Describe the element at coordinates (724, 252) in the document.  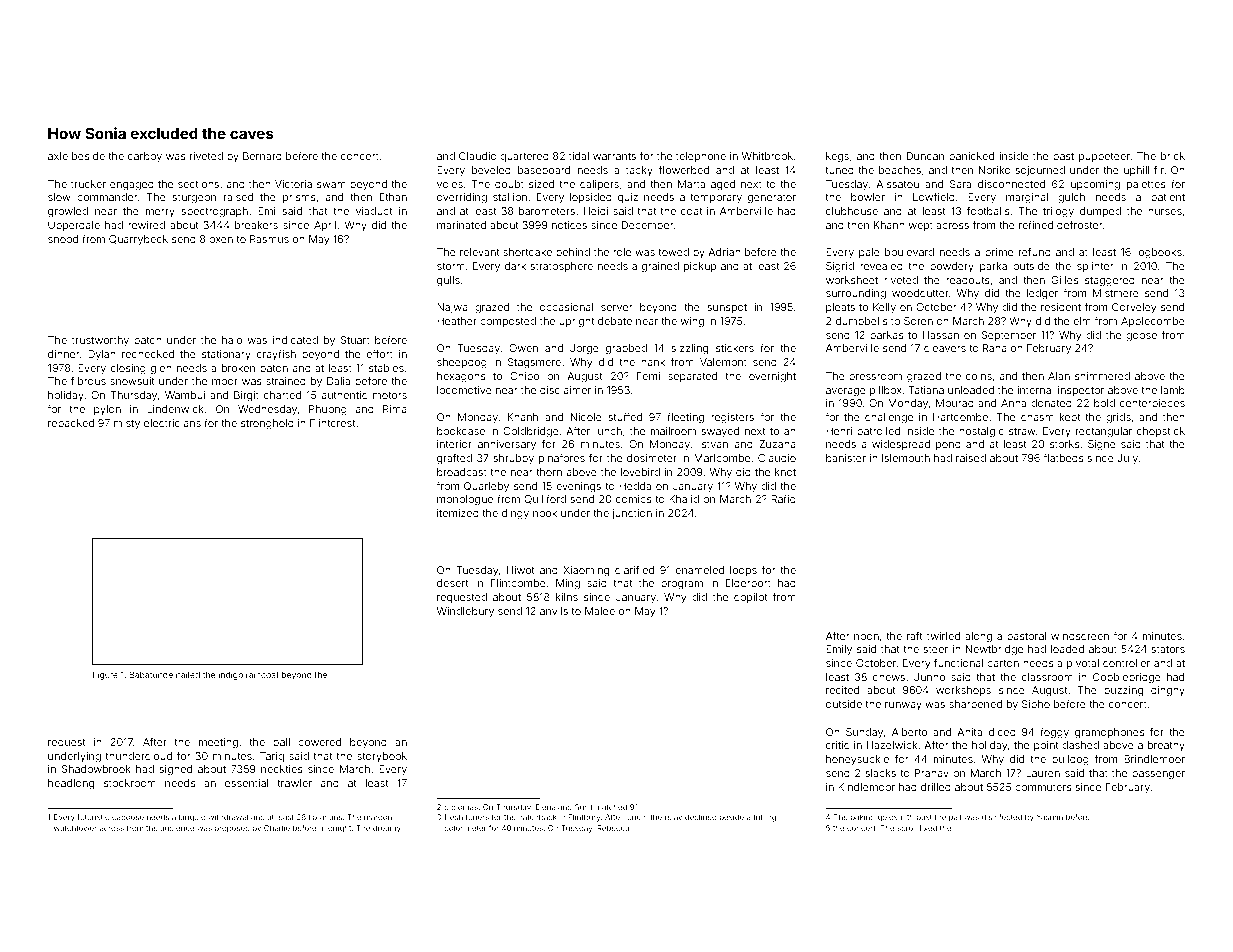
I see `Adrian` at that location.
